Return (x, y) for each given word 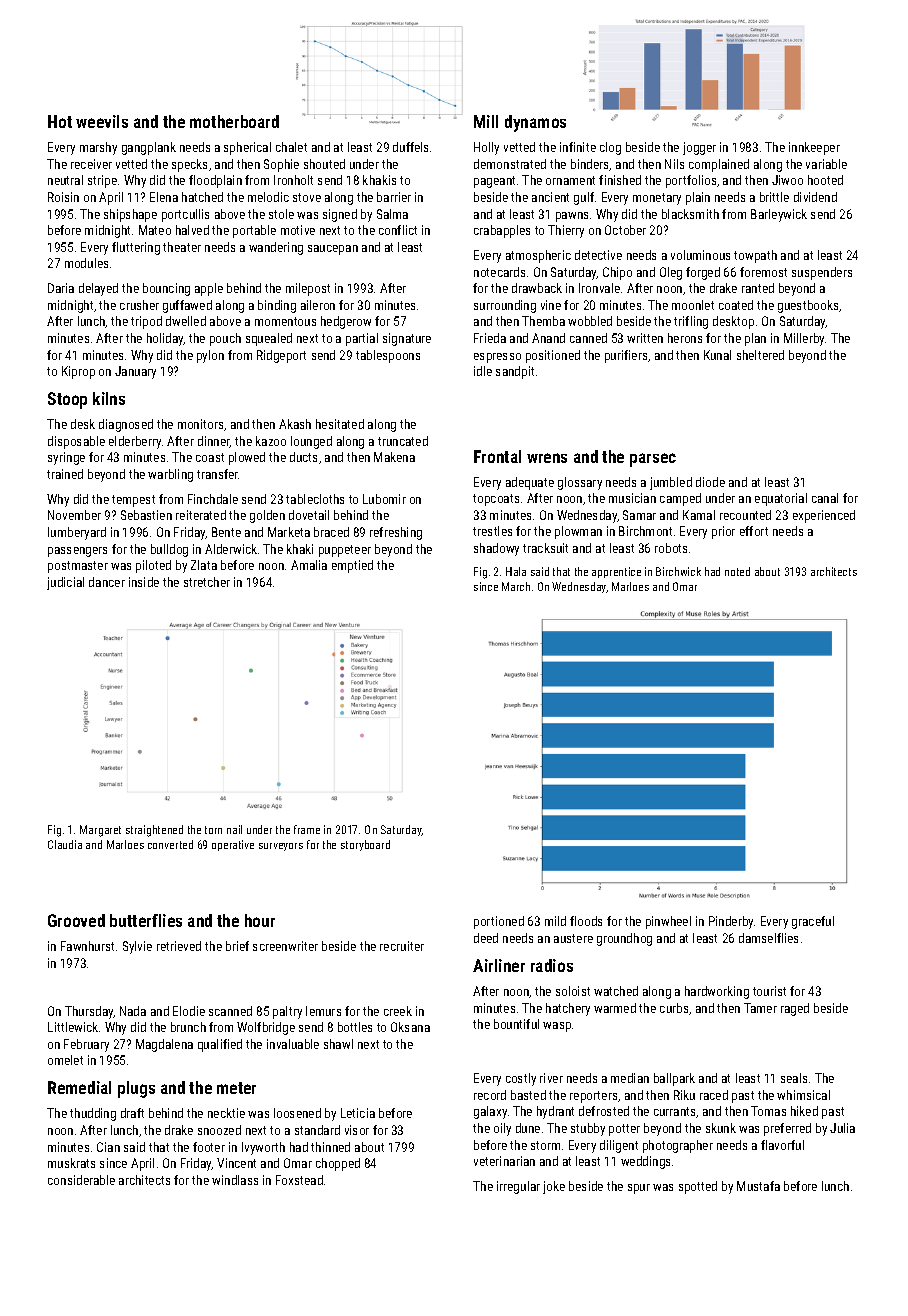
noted (737, 571)
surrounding (505, 306)
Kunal (717, 355)
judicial (65, 583)
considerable (81, 1180)
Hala (516, 571)
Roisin (63, 197)
